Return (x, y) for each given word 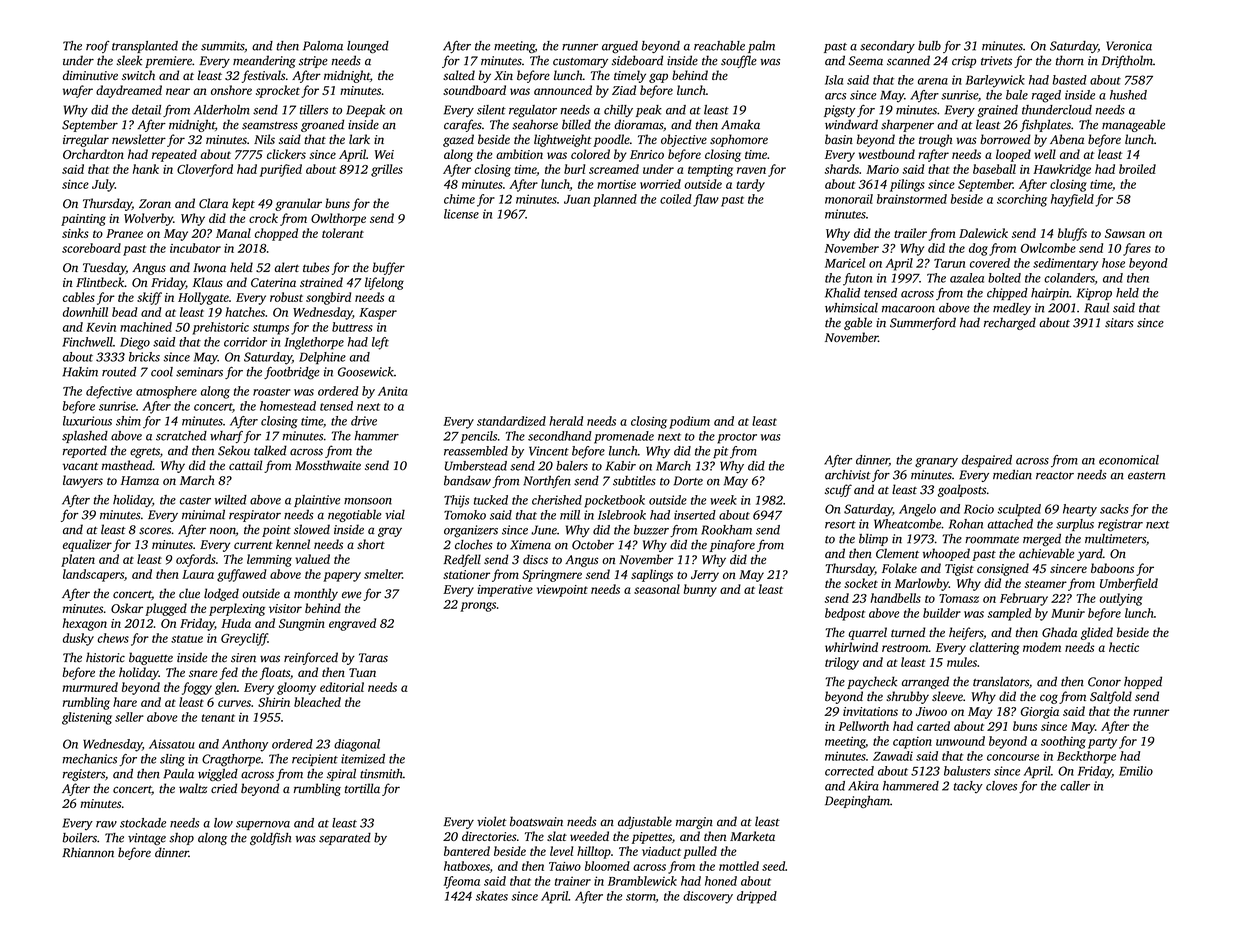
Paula (178, 774)
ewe (351, 595)
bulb (929, 46)
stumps (271, 329)
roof (98, 47)
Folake (899, 568)
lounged (368, 47)
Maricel (845, 263)
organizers (471, 531)
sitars (1119, 323)
